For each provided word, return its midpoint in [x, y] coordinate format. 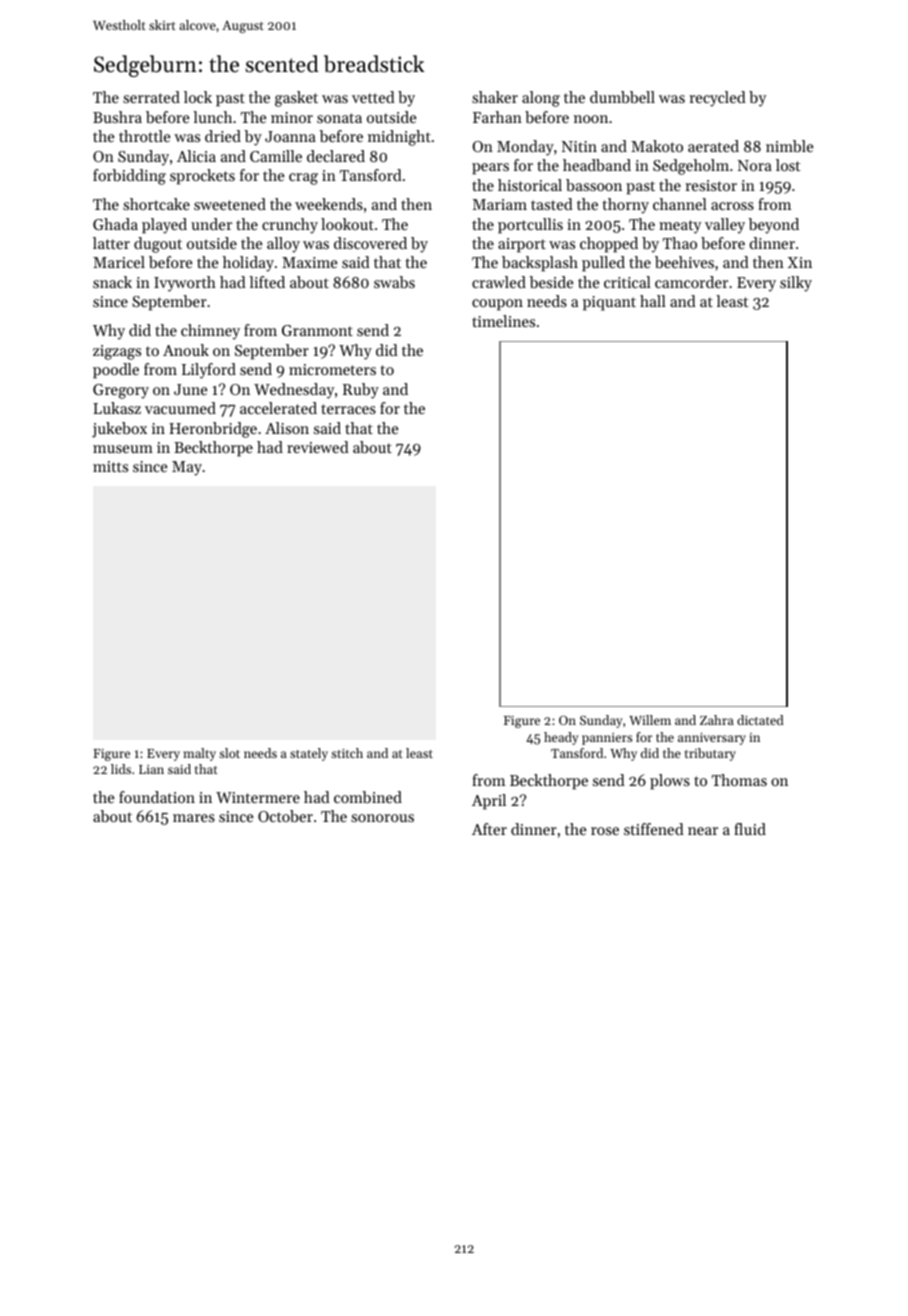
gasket [296, 99]
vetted [373, 97]
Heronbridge [213, 430]
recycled [717, 99]
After [489, 829]
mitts [110, 466]
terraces [348, 409]
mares [194, 818]
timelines [503, 321]
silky [796, 284]
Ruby [361, 391]
